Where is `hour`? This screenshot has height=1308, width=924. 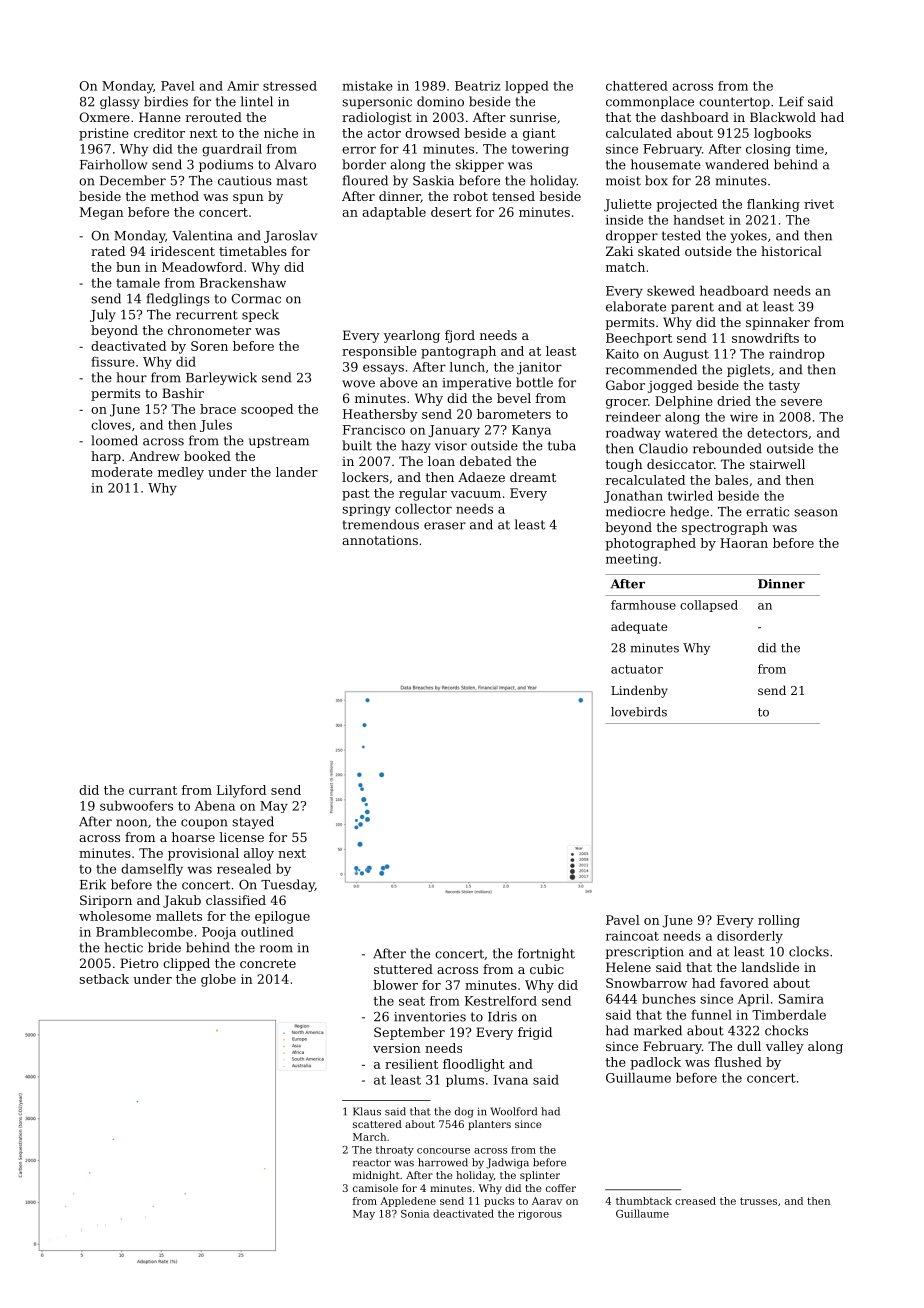 hour is located at coordinates (131, 377).
